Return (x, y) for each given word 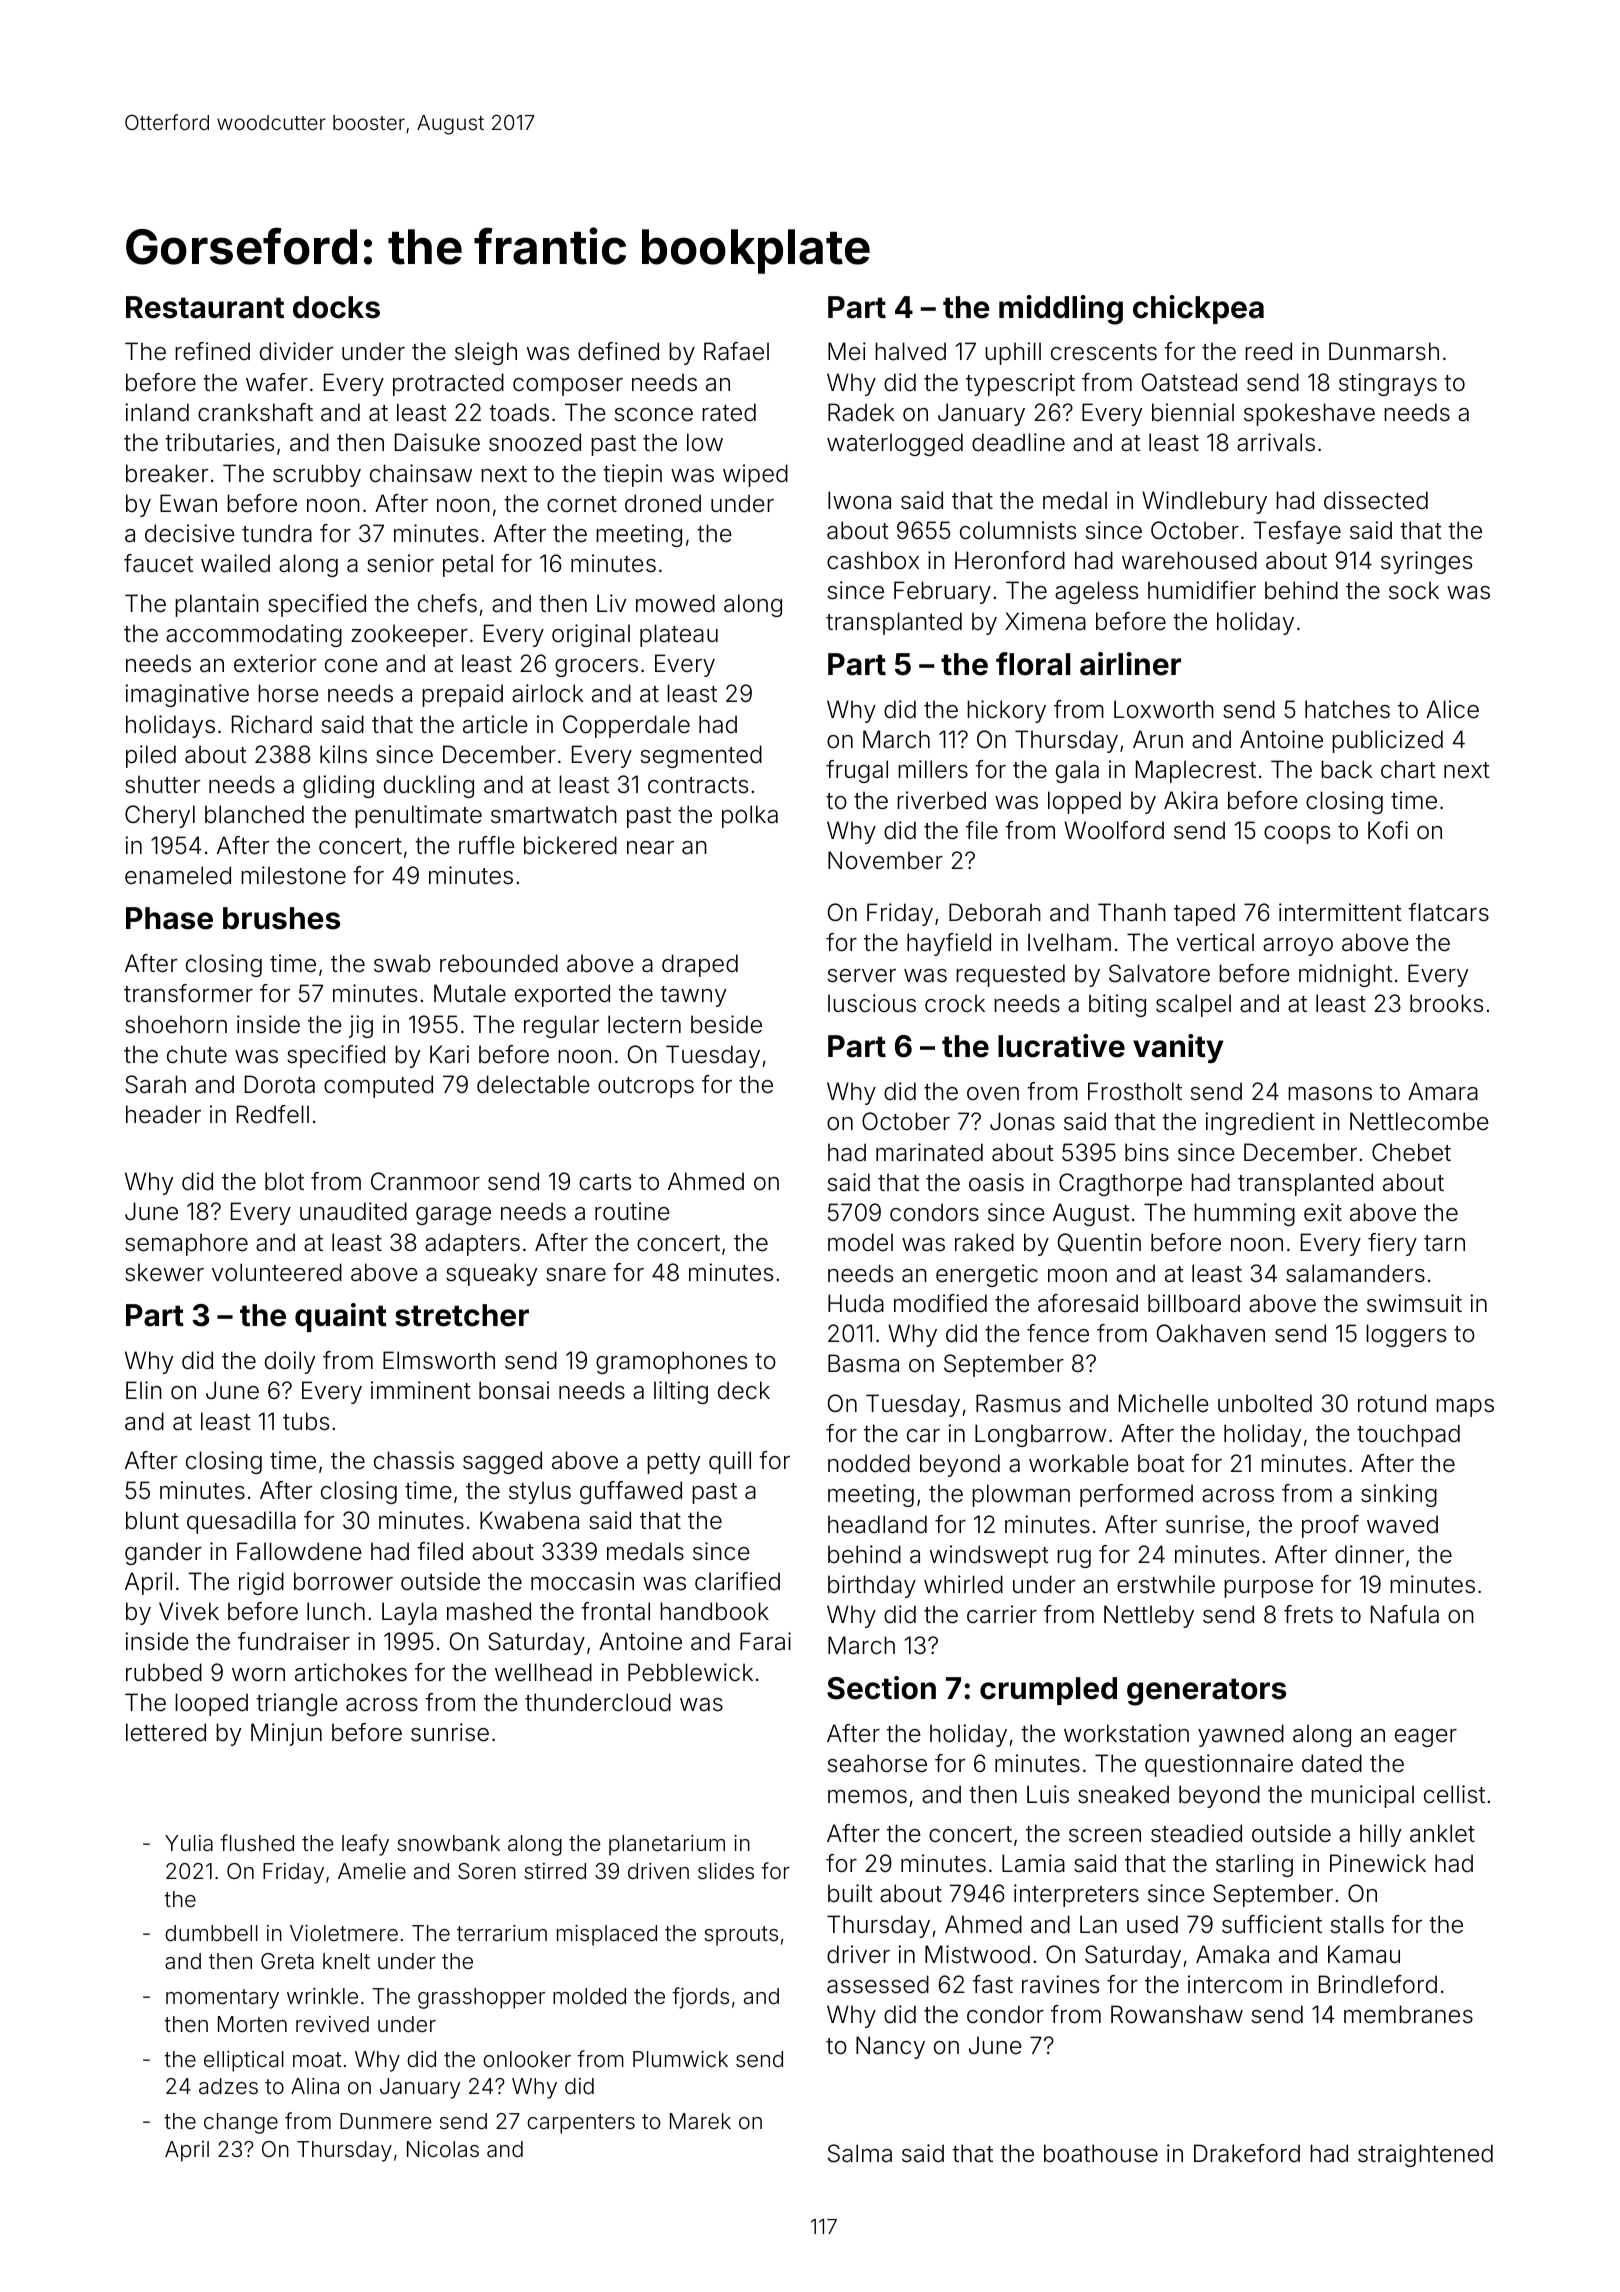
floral (1033, 664)
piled (151, 756)
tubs (306, 1421)
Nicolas (443, 2149)
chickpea (1198, 309)
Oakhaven (1211, 1333)
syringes (1426, 562)
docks (336, 307)
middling (1061, 310)
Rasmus (1018, 1403)
